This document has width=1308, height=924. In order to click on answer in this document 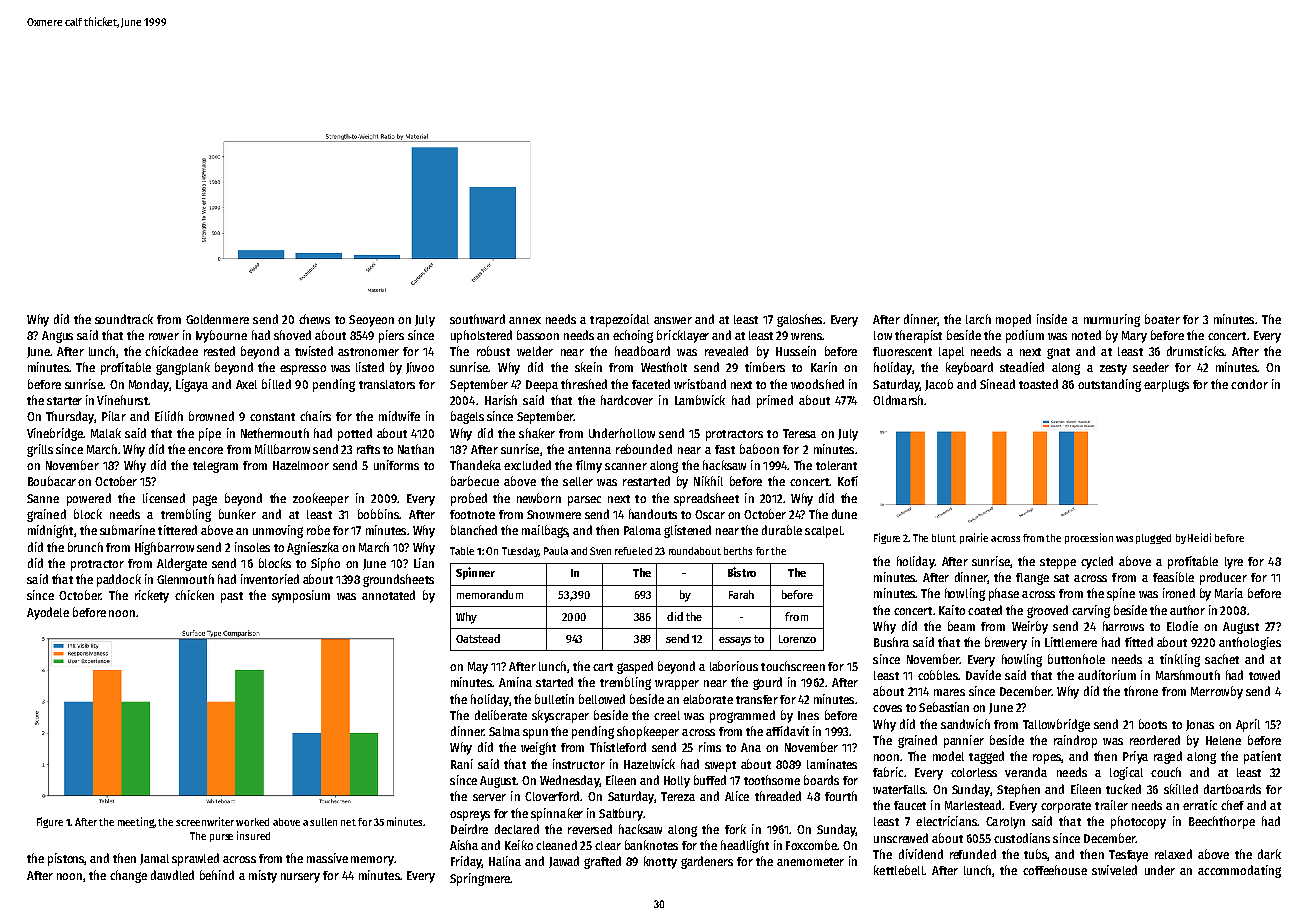, I will do `click(673, 320)`.
